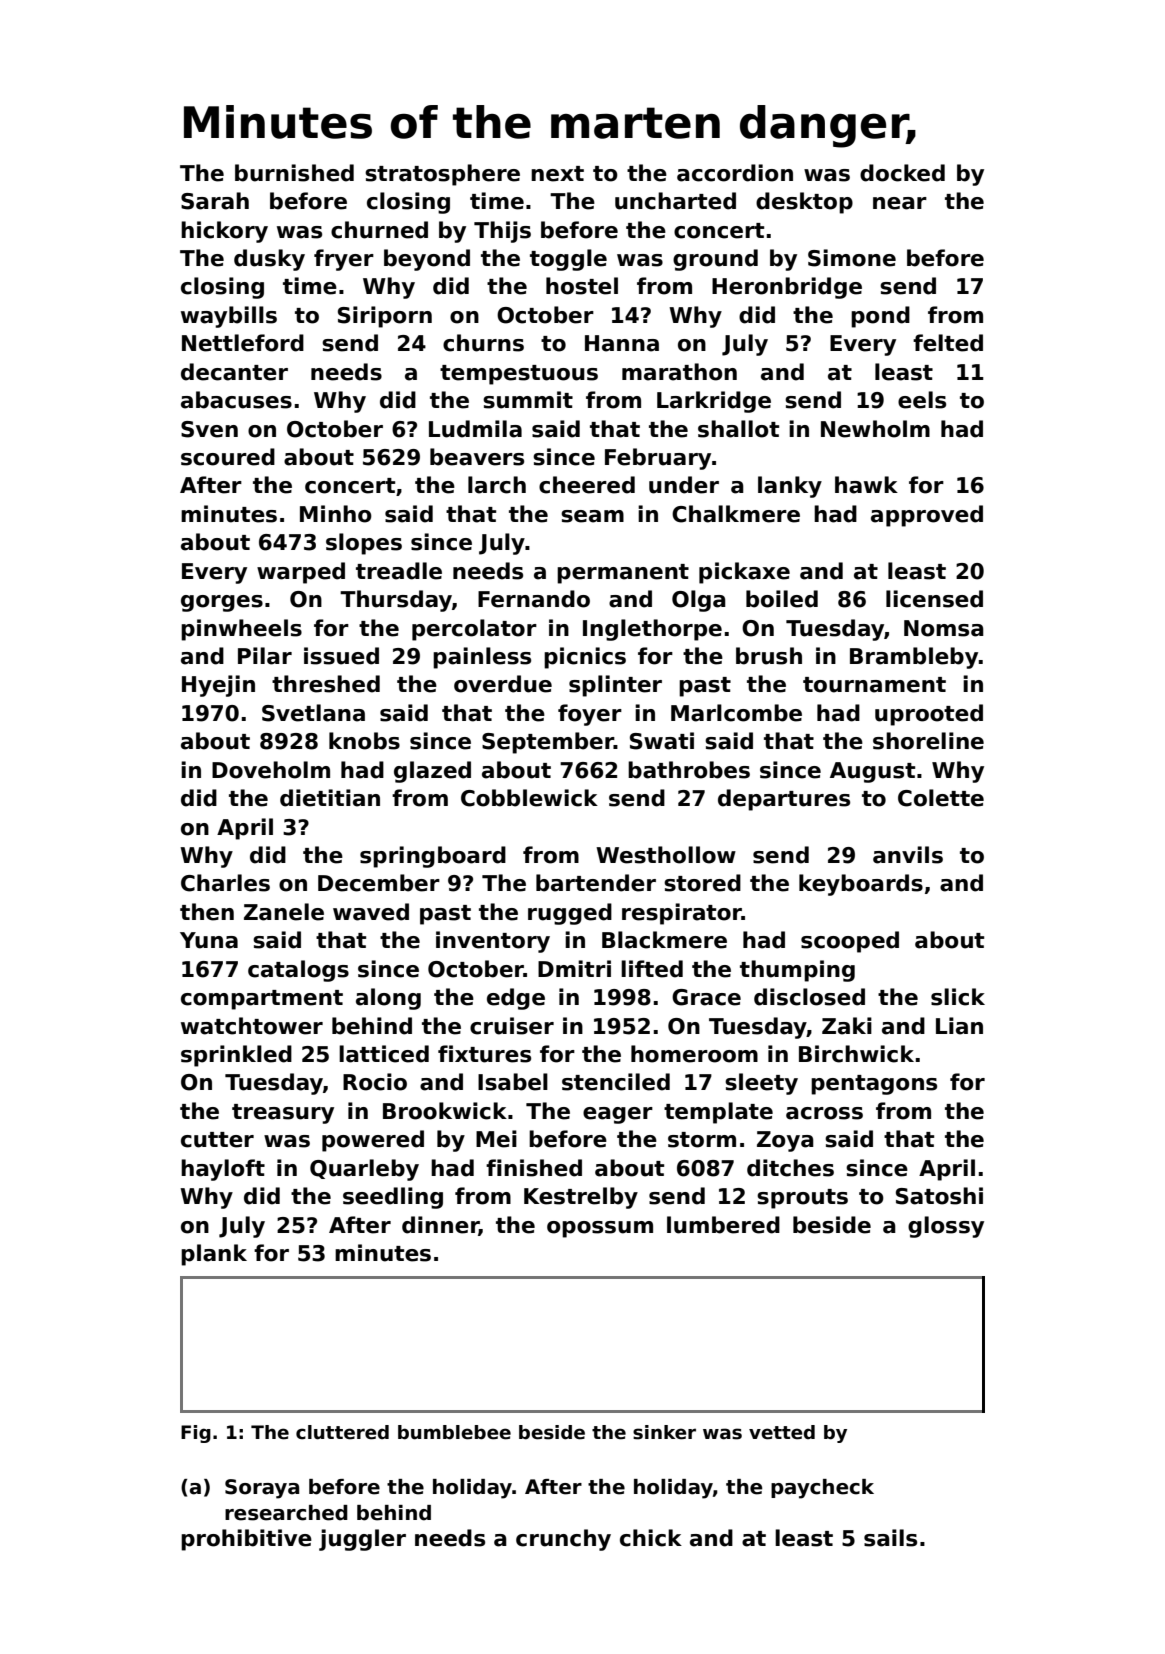 The image size is (1165, 1654). Describe the element at coordinates (214, 1255) in the image. I see `plank` at that location.
